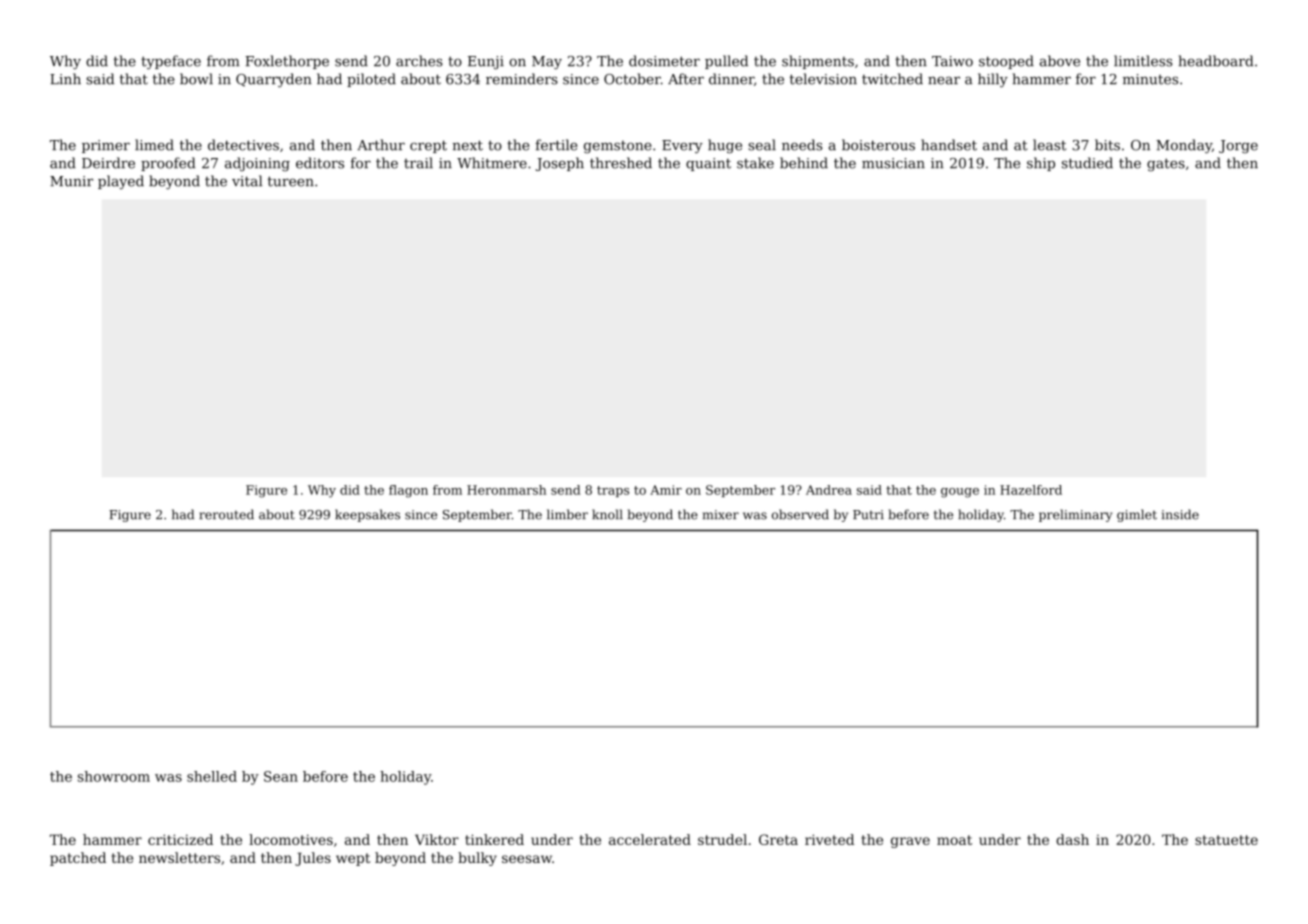  What do you see at coordinates (560, 164) in the document?
I see `Joseph` at bounding box center [560, 164].
